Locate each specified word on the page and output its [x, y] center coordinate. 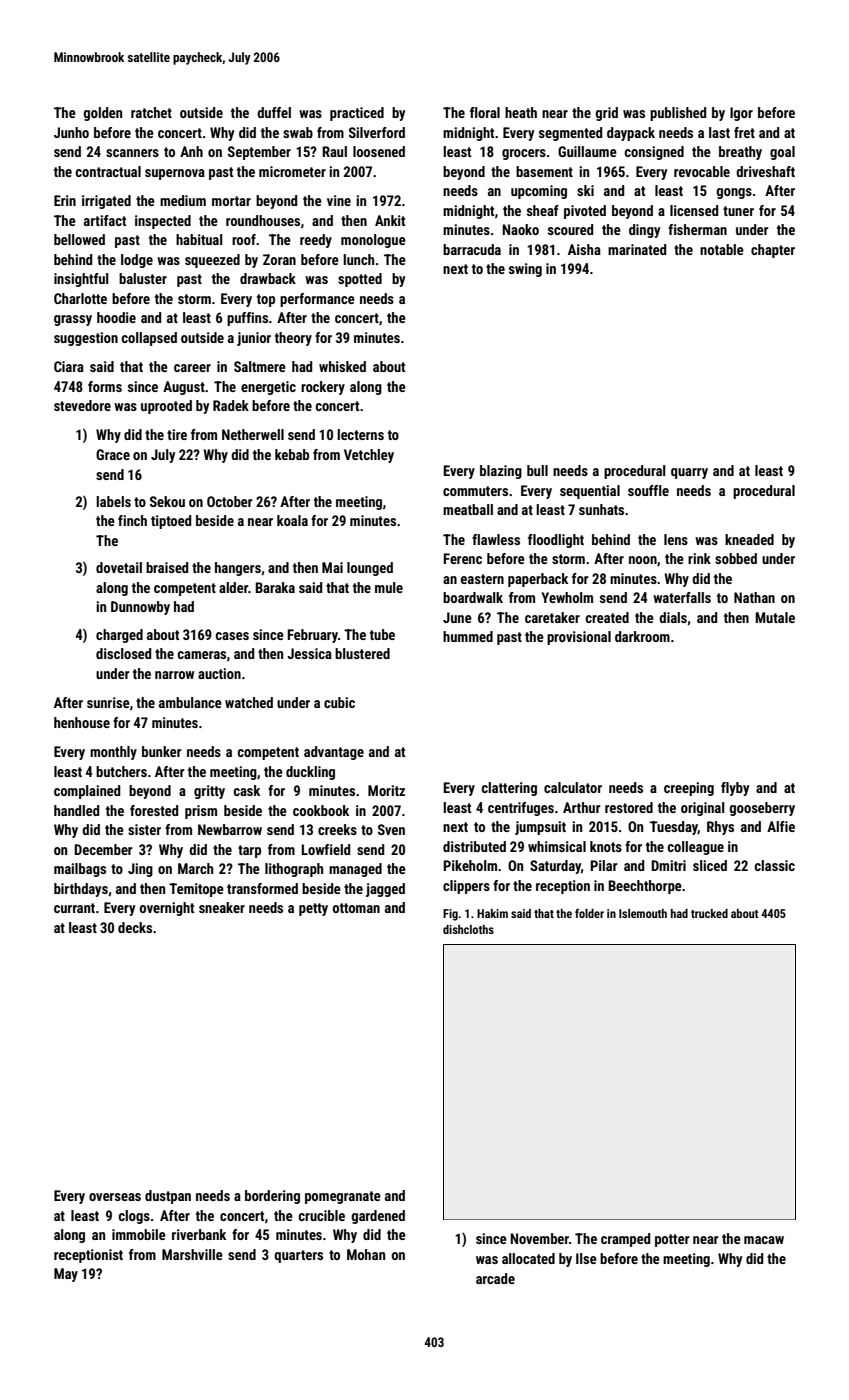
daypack [631, 134]
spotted [360, 280]
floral [485, 112]
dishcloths [468, 929]
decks [135, 927]
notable [722, 249]
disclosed [123, 653]
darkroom [642, 636]
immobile [139, 1234]
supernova [175, 174]
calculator [573, 787]
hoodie [116, 317]
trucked [709, 913]
